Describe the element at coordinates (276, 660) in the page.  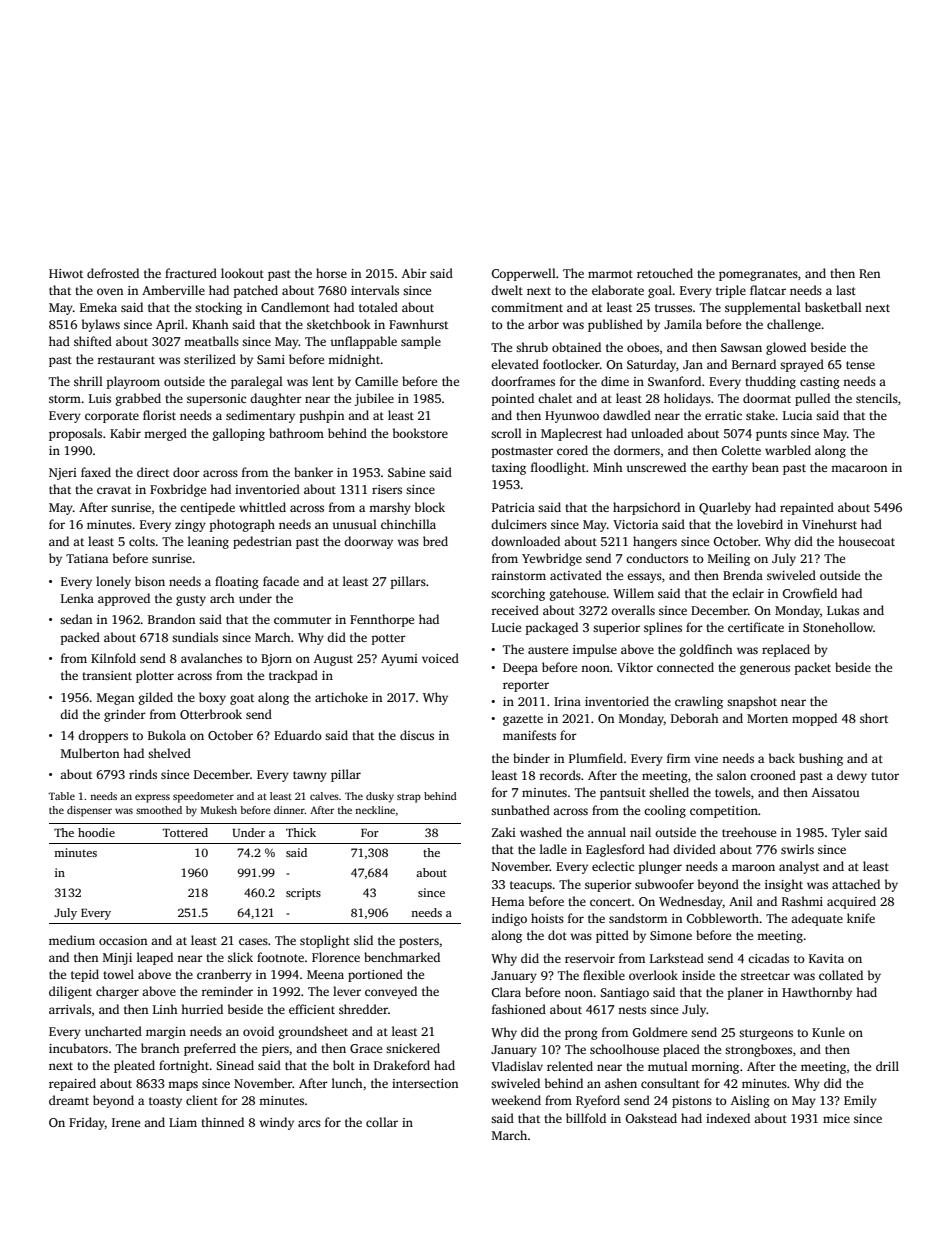
I see `Bjorn` at that location.
